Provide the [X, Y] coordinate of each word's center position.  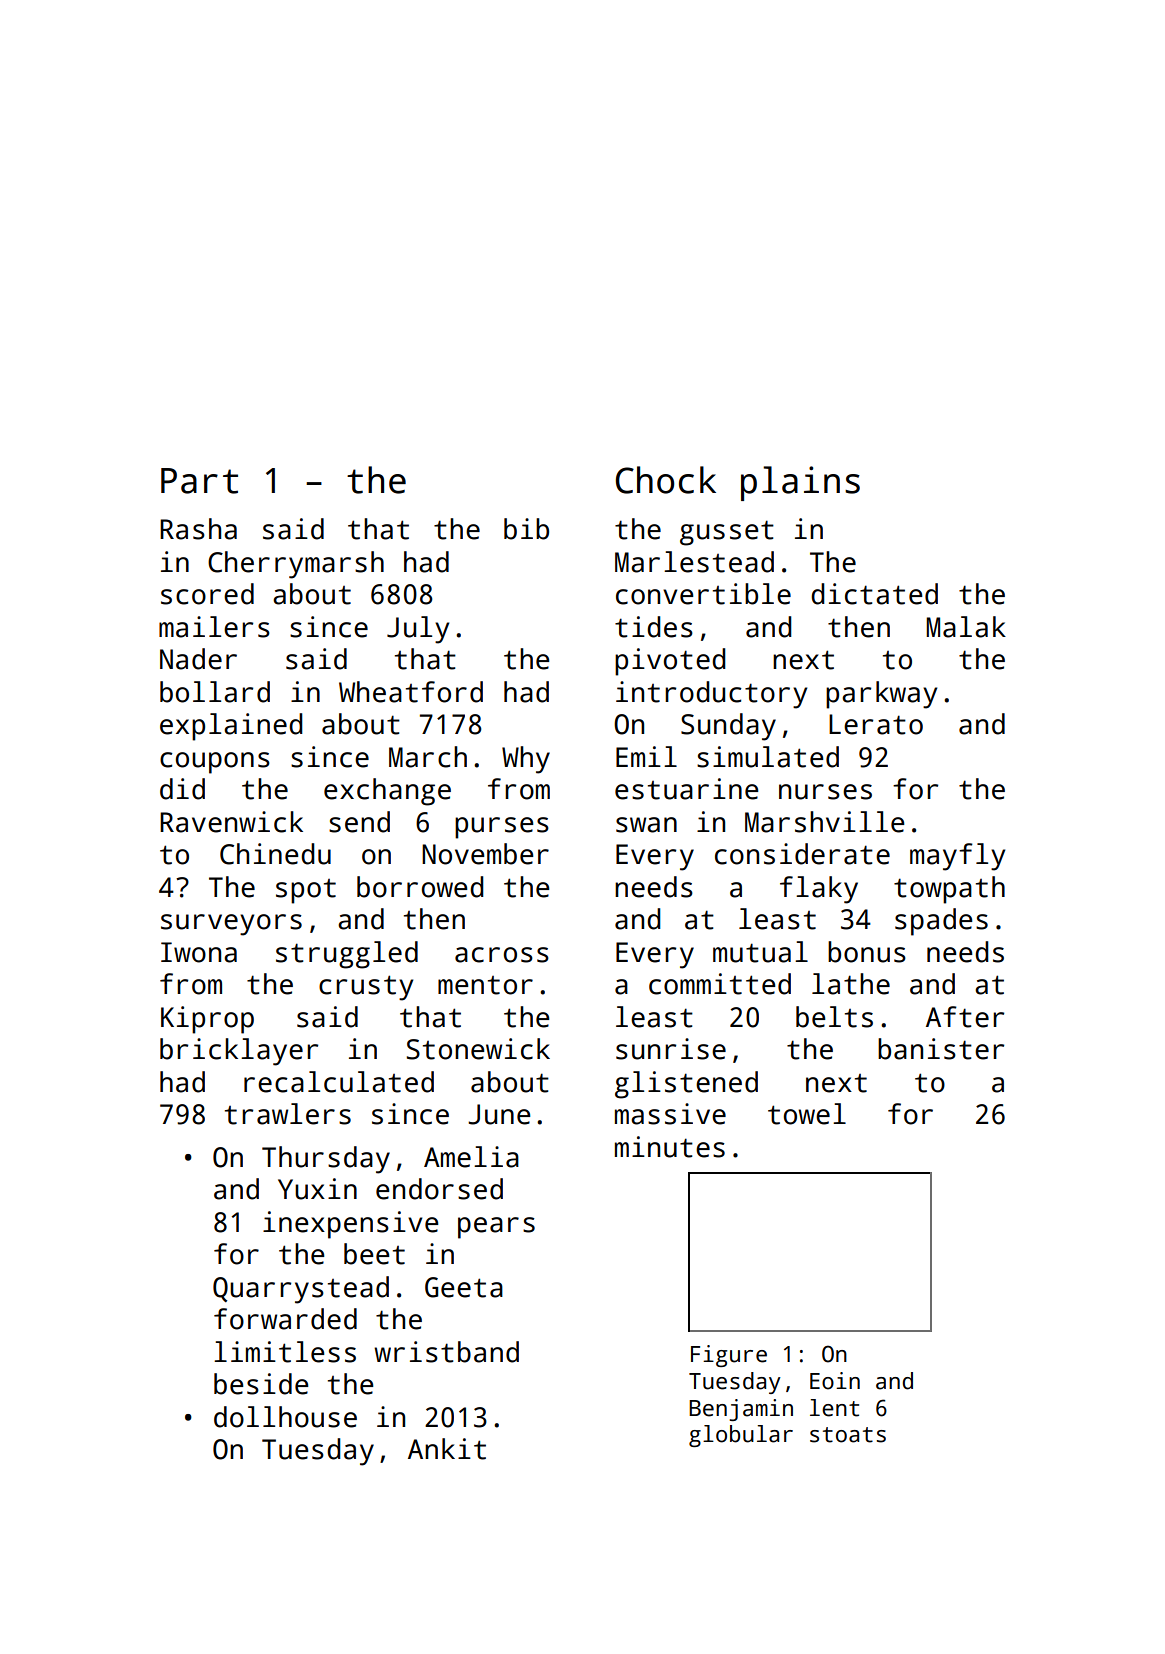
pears [496, 1228]
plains [800, 483]
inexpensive [350, 1225]
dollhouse [285, 1417]
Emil [646, 756]
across [502, 955]
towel [807, 1114]
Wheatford [411, 692]
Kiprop [207, 1020]
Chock [666, 480]
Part [199, 481]
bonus [867, 952]
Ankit [447, 1449]
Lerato [876, 724]
